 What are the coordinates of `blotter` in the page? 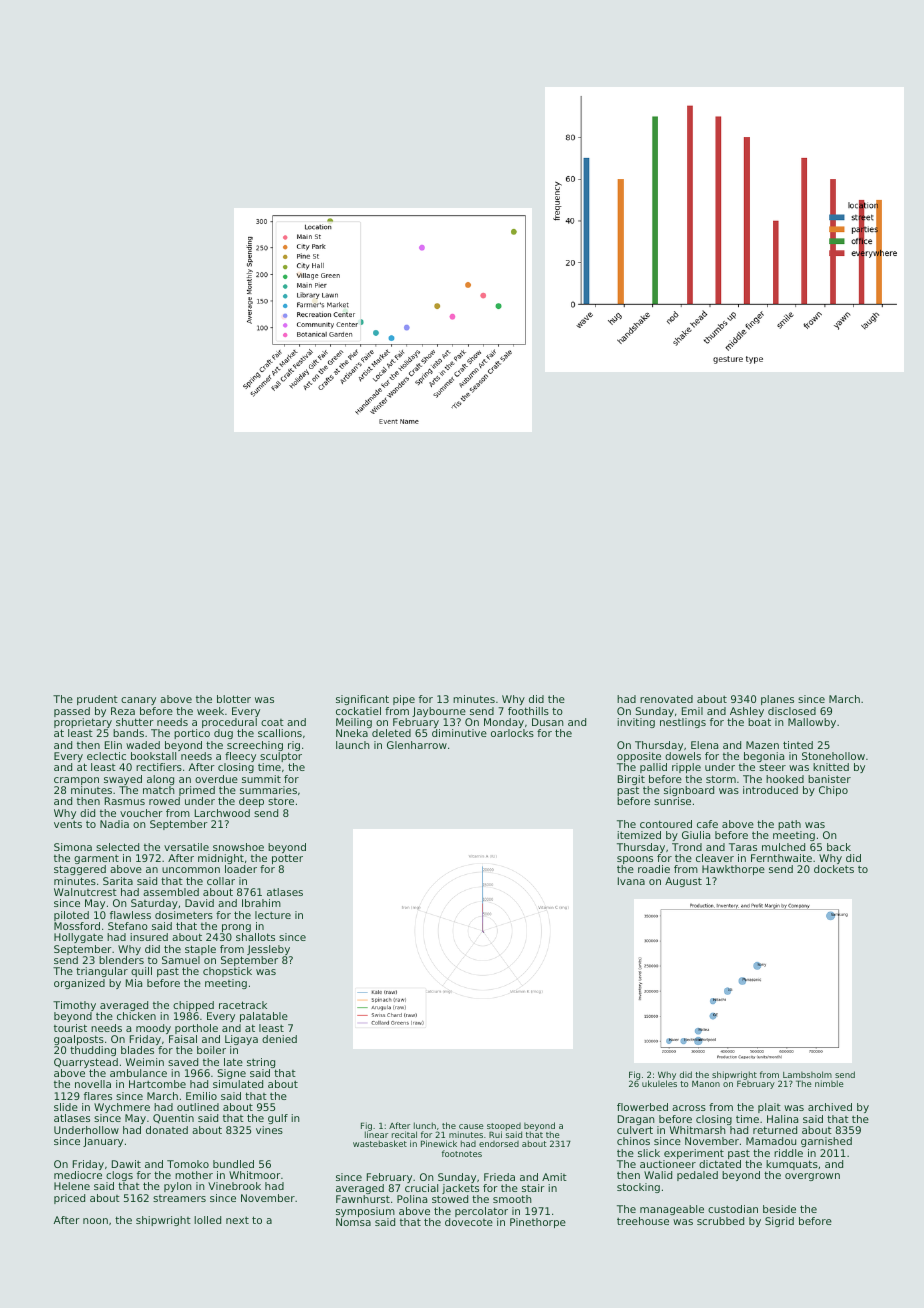 It's located at (234, 699).
